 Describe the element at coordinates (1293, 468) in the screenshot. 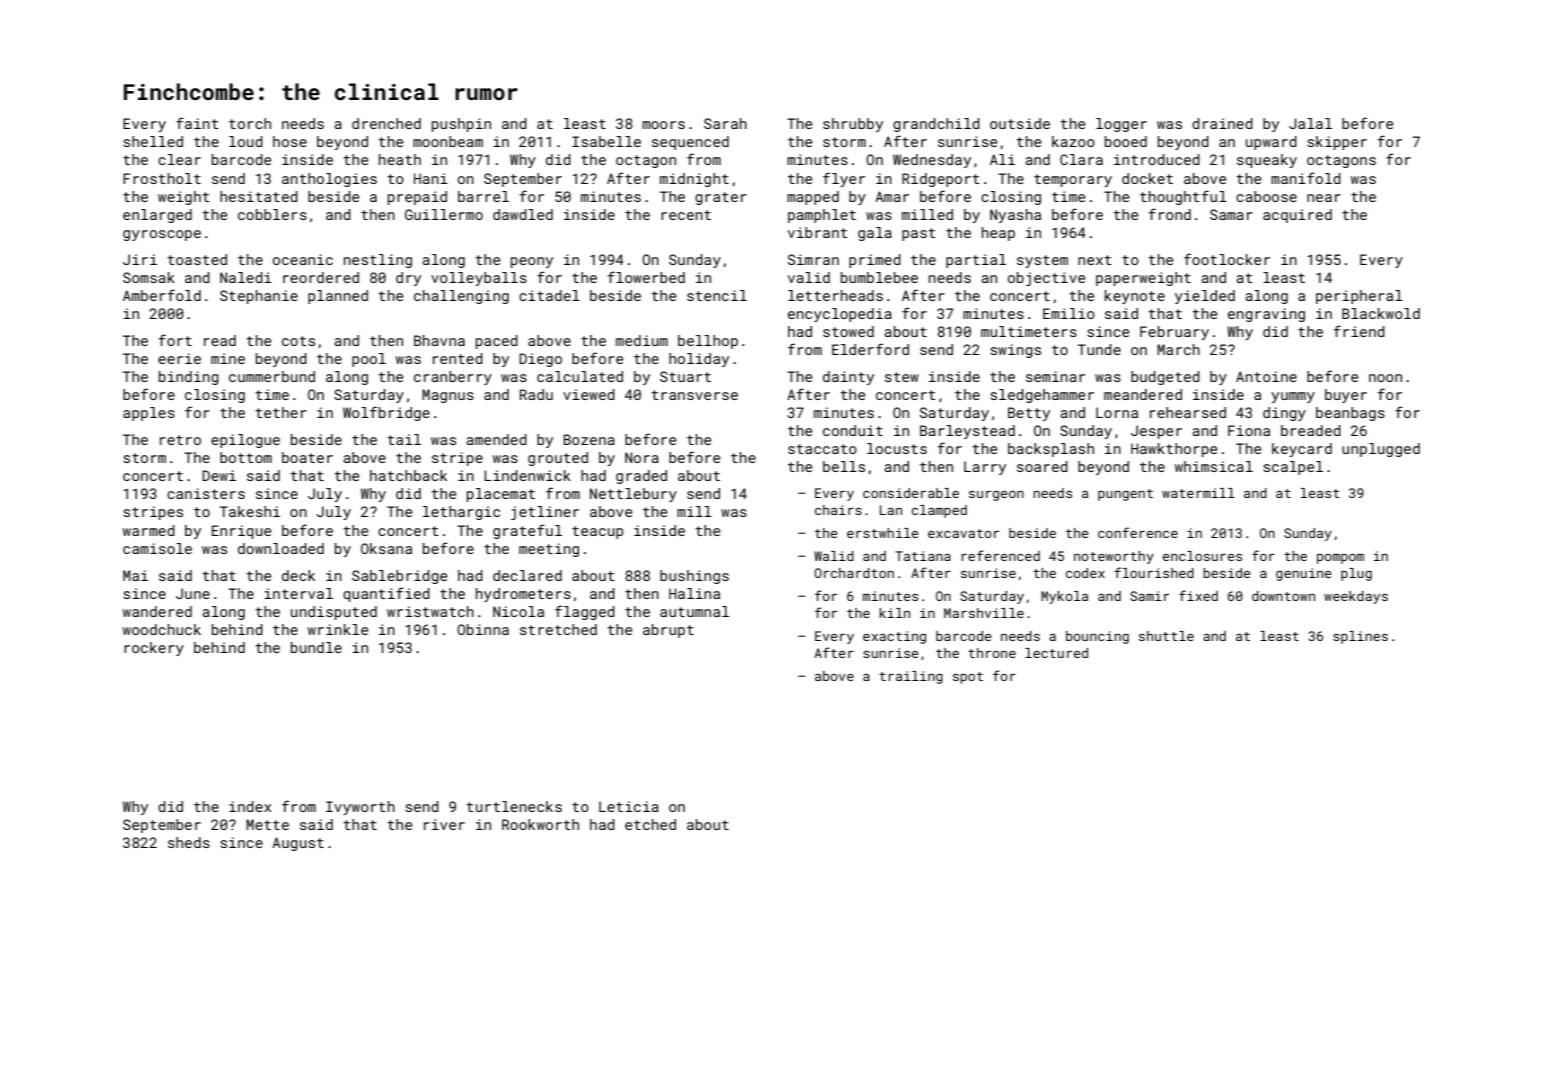

I see `scalpel` at that location.
